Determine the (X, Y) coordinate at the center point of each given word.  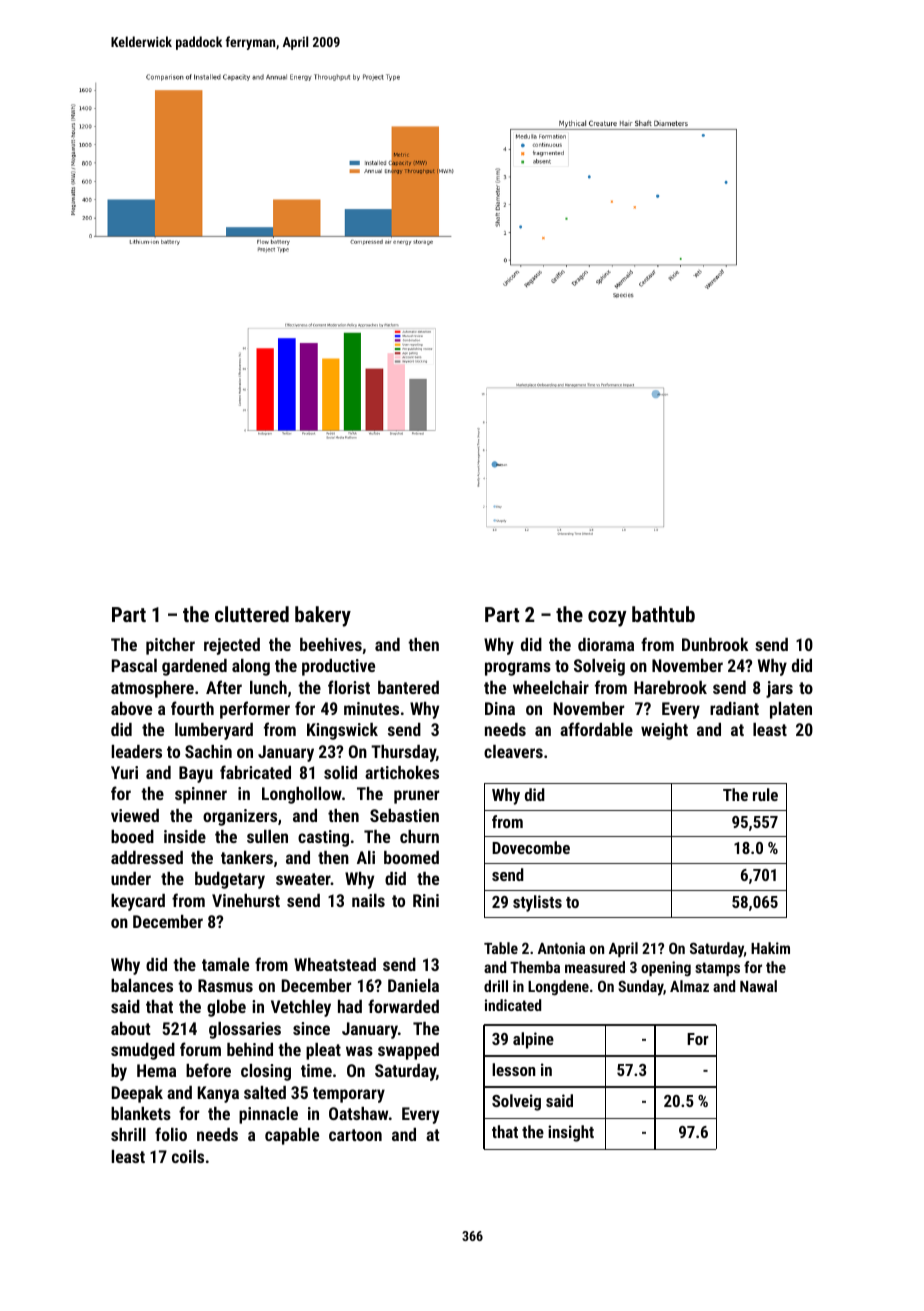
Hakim (770, 948)
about (130, 1028)
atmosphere (152, 689)
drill (496, 986)
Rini (426, 900)
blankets (141, 1113)
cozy (607, 618)
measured (595, 967)
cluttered (252, 614)
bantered (408, 687)
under (131, 878)
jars (779, 689)
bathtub (663, 614)
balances (142, 985)
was (359, 1051)
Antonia (561, 948)
